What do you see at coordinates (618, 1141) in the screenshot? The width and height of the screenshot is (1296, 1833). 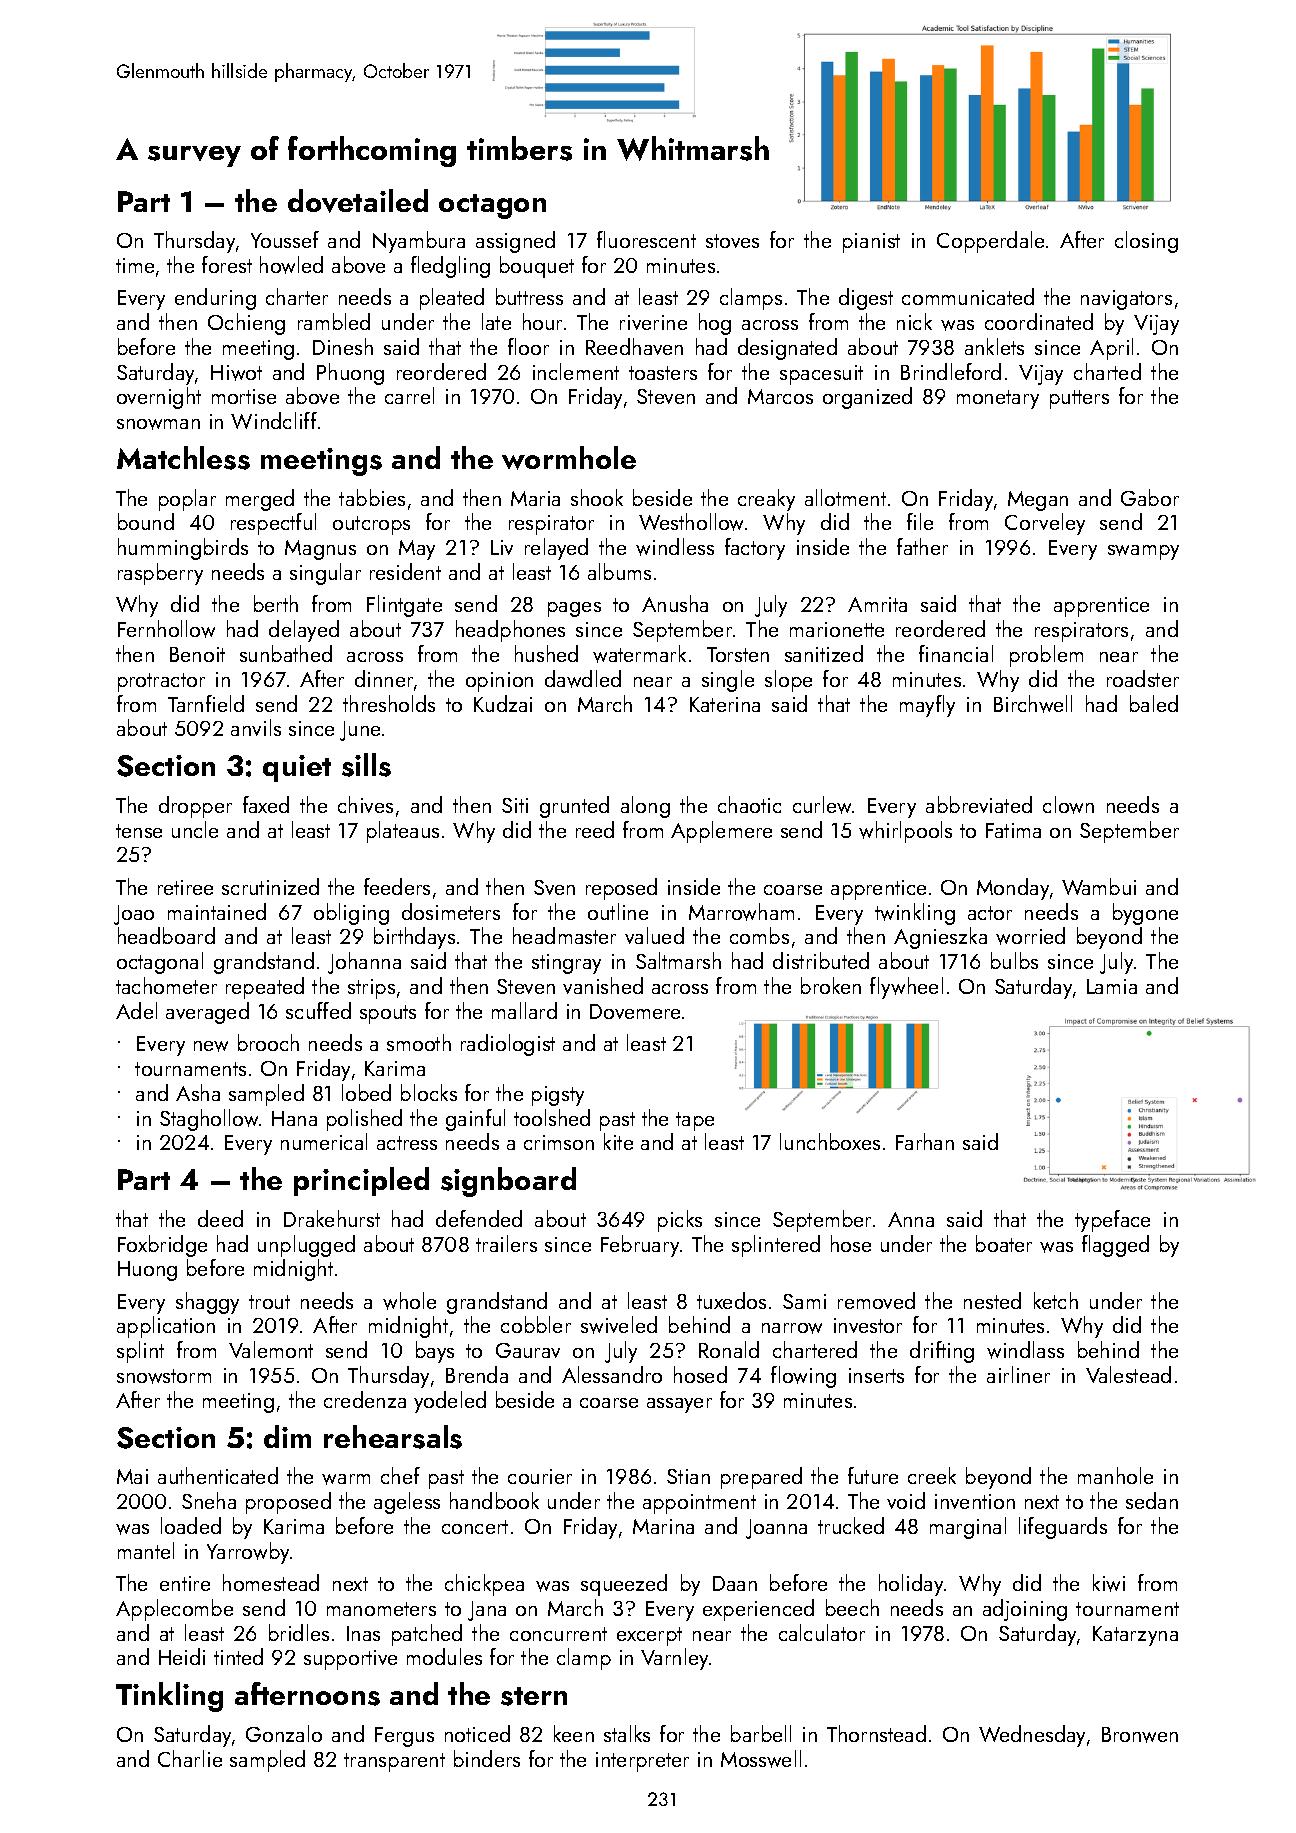 I see `kite` at bounding box center [618, 1141].
